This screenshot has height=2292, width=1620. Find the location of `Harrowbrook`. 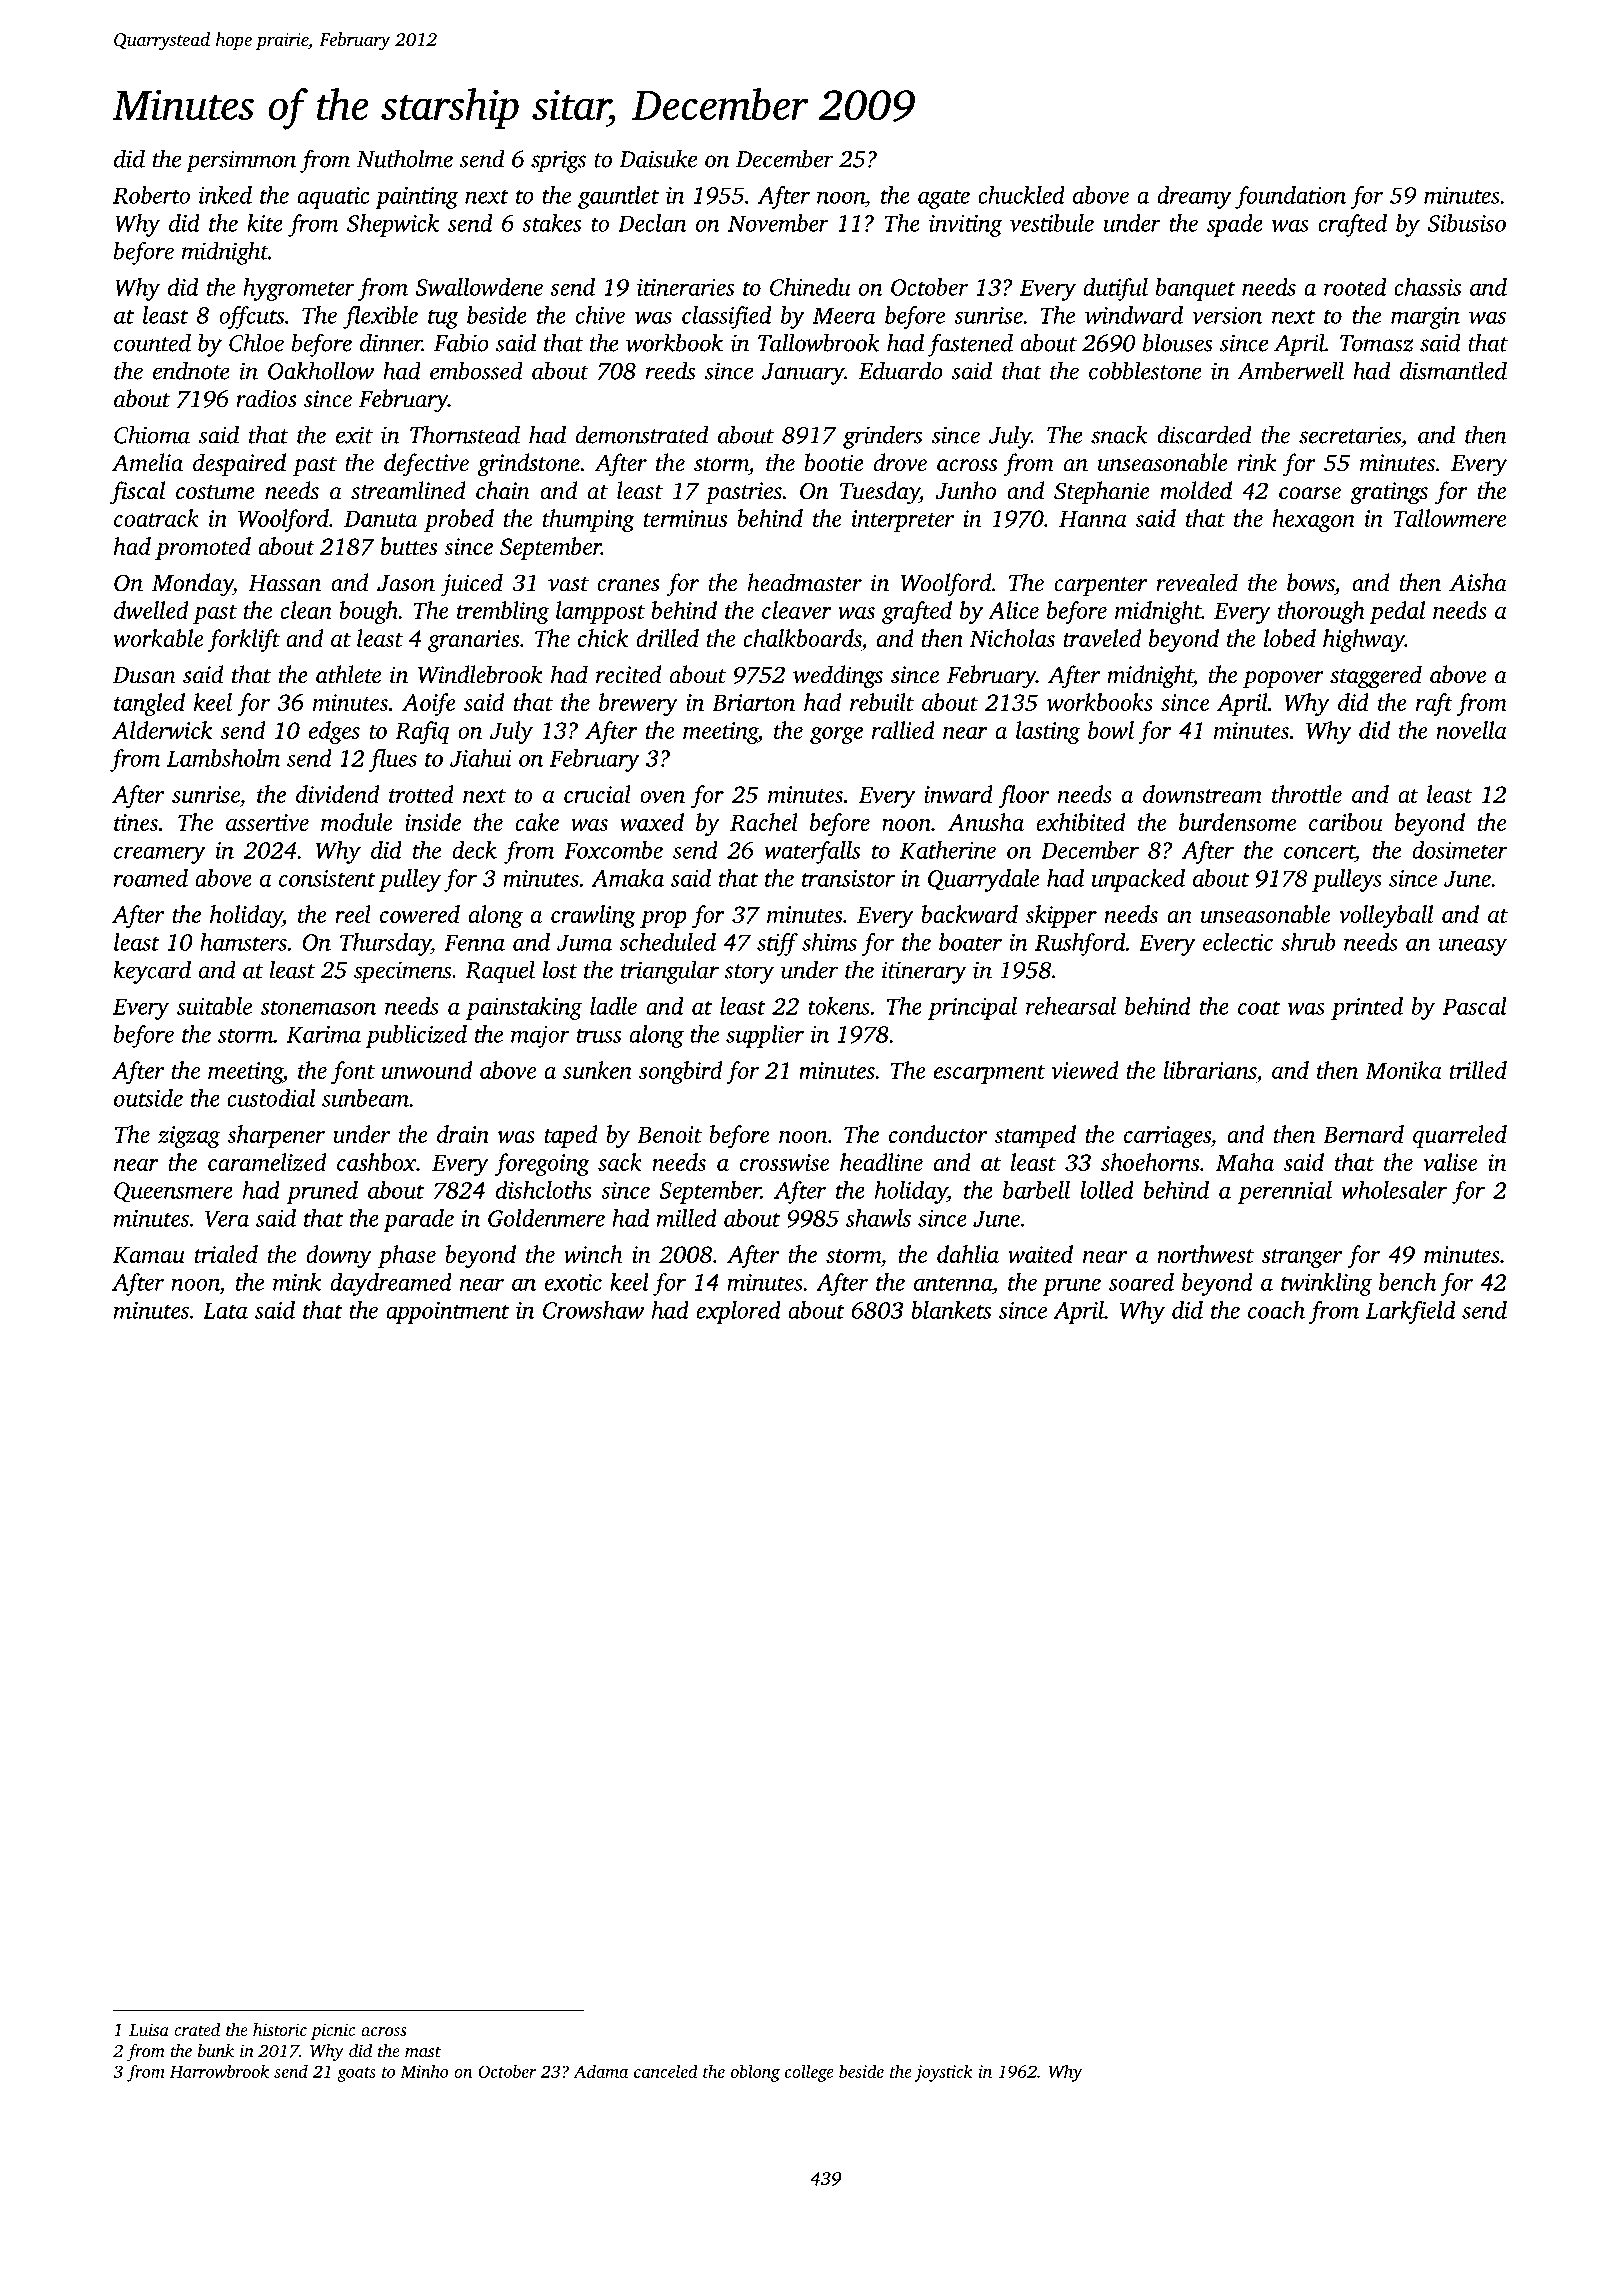

Harrowbrook is located at coordinates (219, 2071).
